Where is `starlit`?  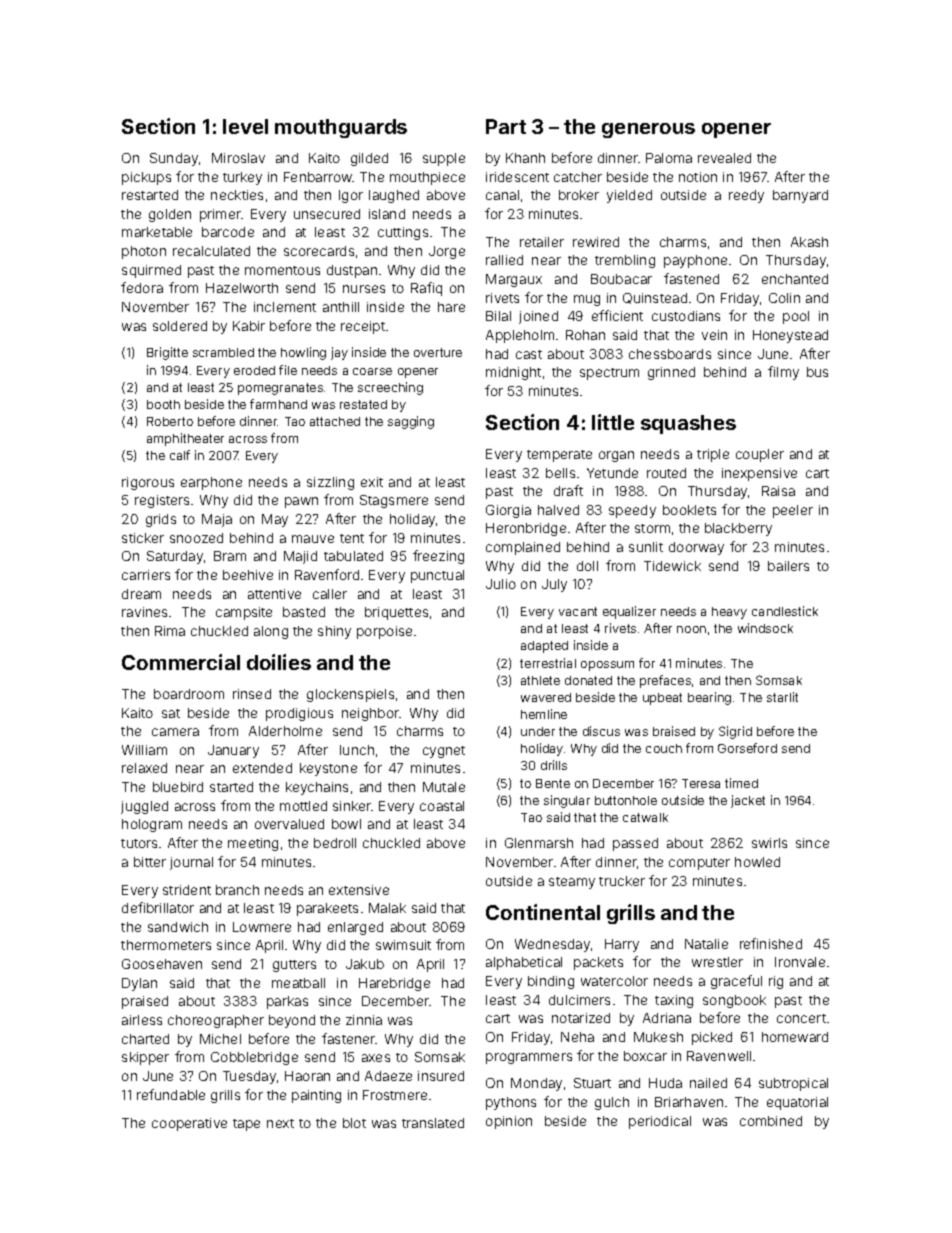 starlit is located at coordinates (782, 697).
